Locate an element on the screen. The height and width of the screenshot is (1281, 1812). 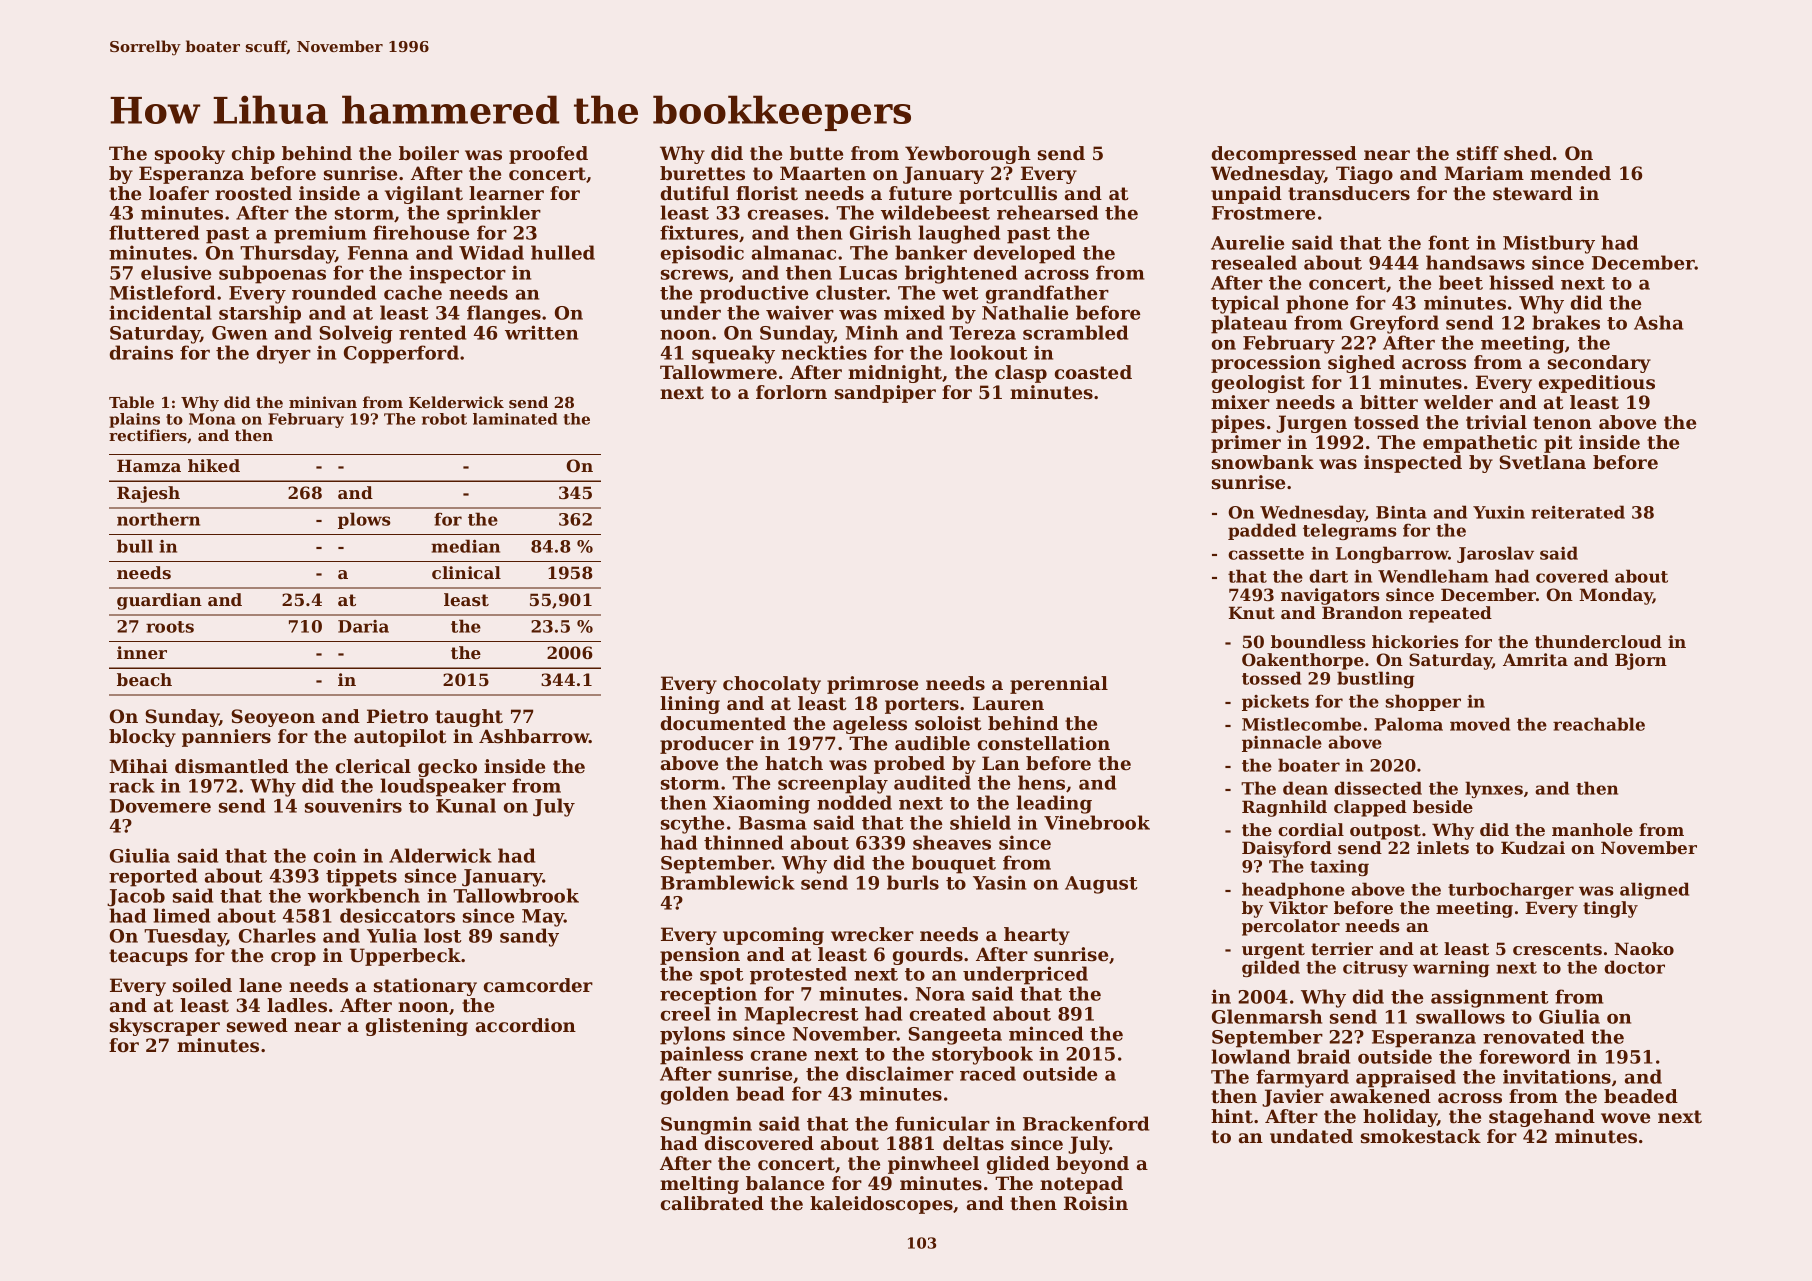
padded is located at coordinates (1262, 531).
